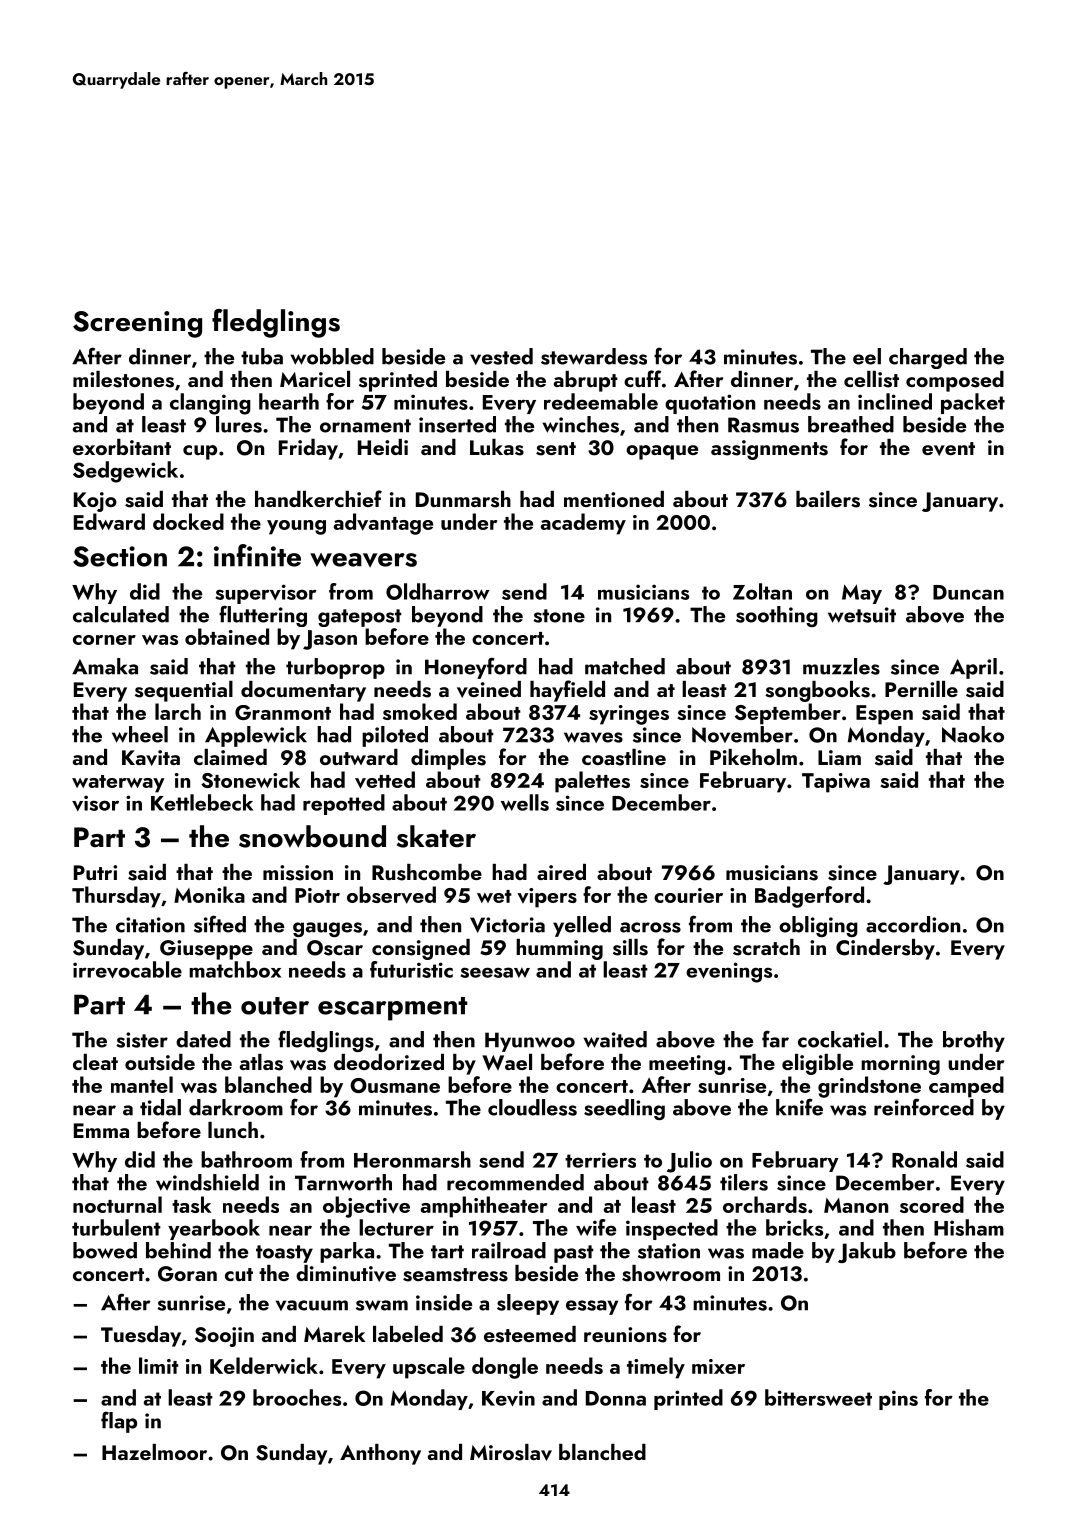 The width and height of the screenshot is (1077, 1523). I want to click on Anthony, so click(380, 1454).
